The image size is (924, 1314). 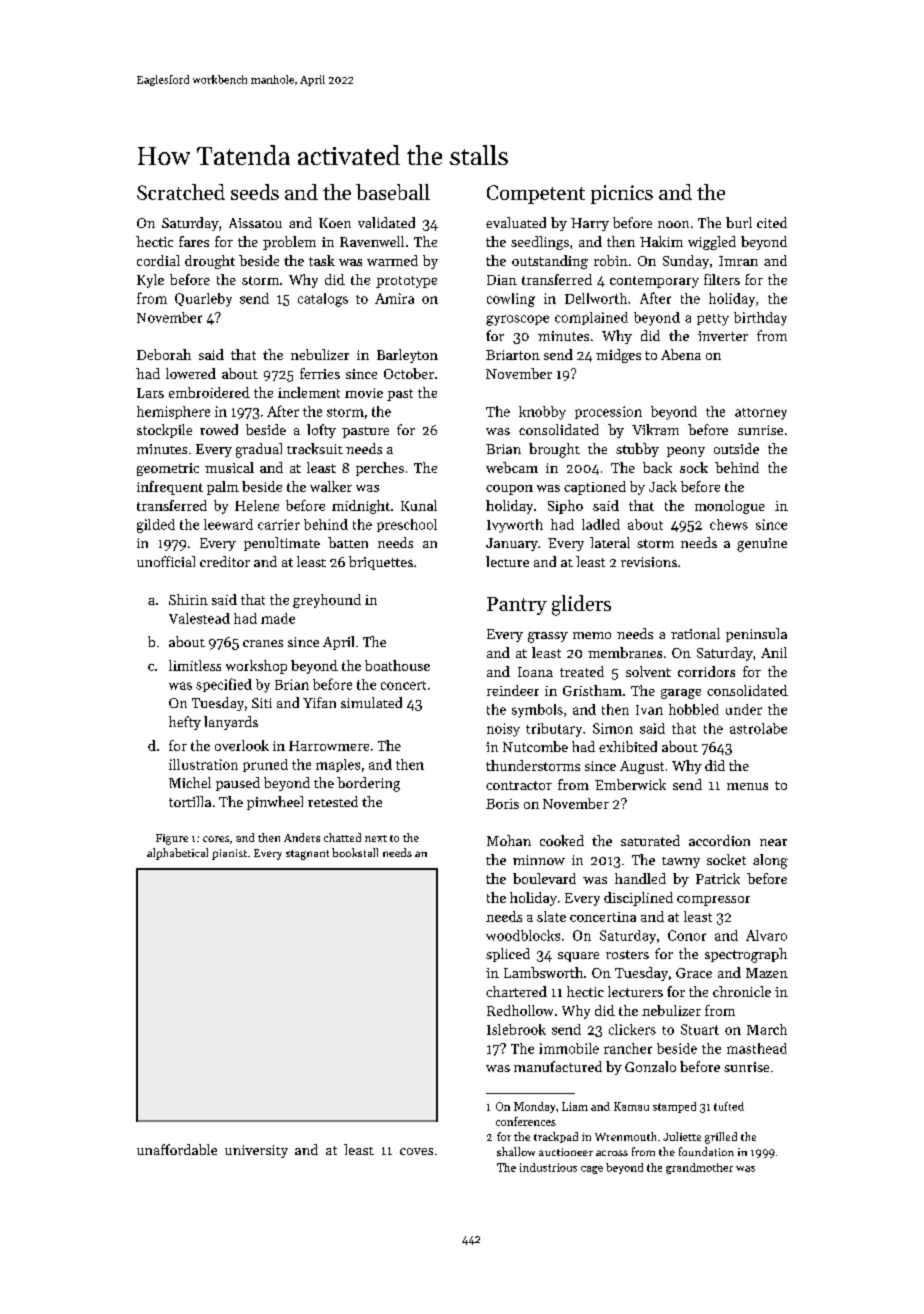 What do you see at coordinates (548, 1167) in the page?
I see `industrious` at bounding box center [548, 1167].
